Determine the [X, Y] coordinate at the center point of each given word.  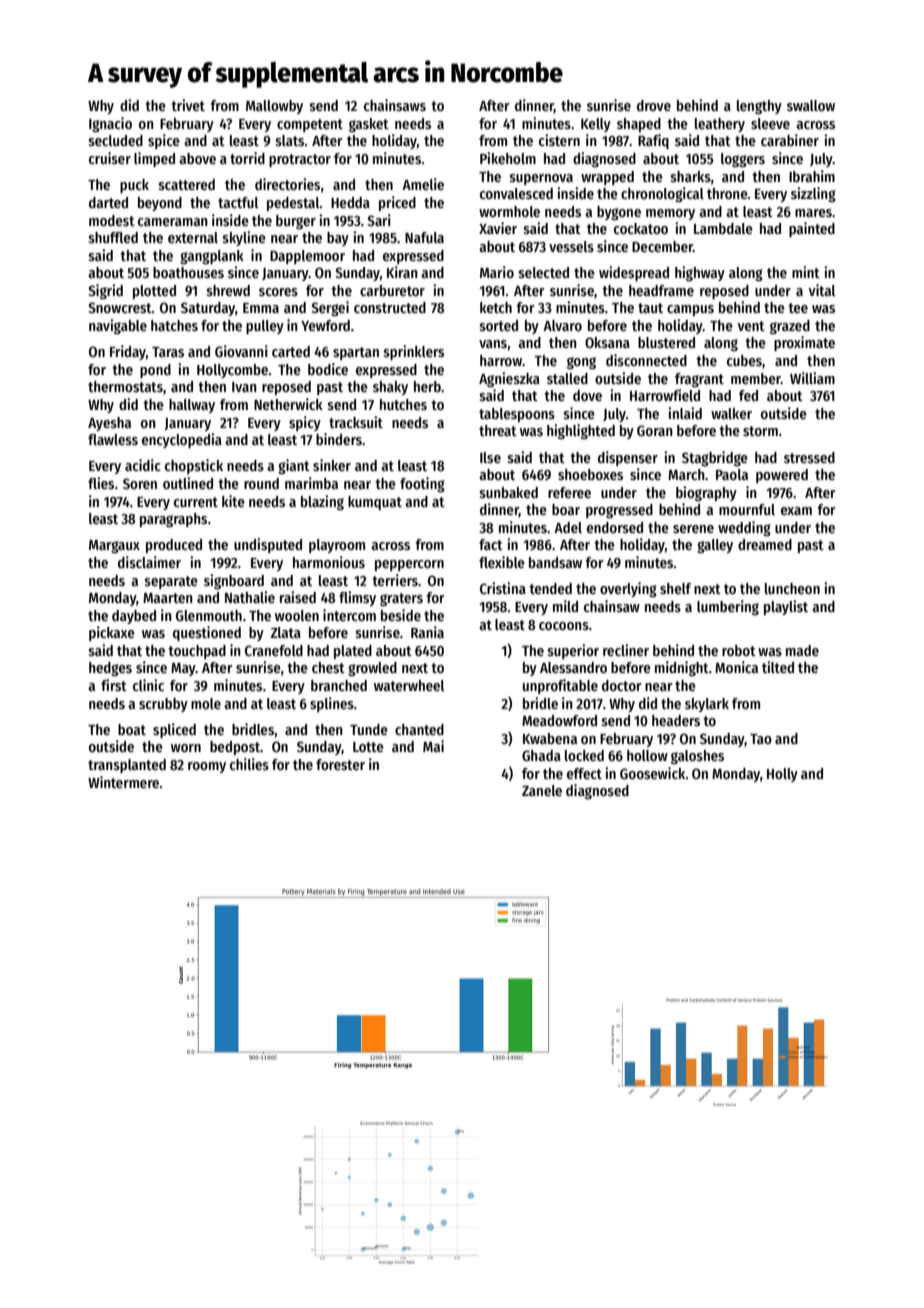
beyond [160, 204]
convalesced [516, 193]
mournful [747, 509]
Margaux [114, 546]
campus [690, 310]
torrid [247, 158]
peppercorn [409, 565]
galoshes [697, 757]
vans [493, 344]
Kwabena [550, 738]
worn [186, 748]
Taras [168, 352]
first [114, 685]
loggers [743, 160]
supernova [541, 179]
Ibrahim [812, 176]
